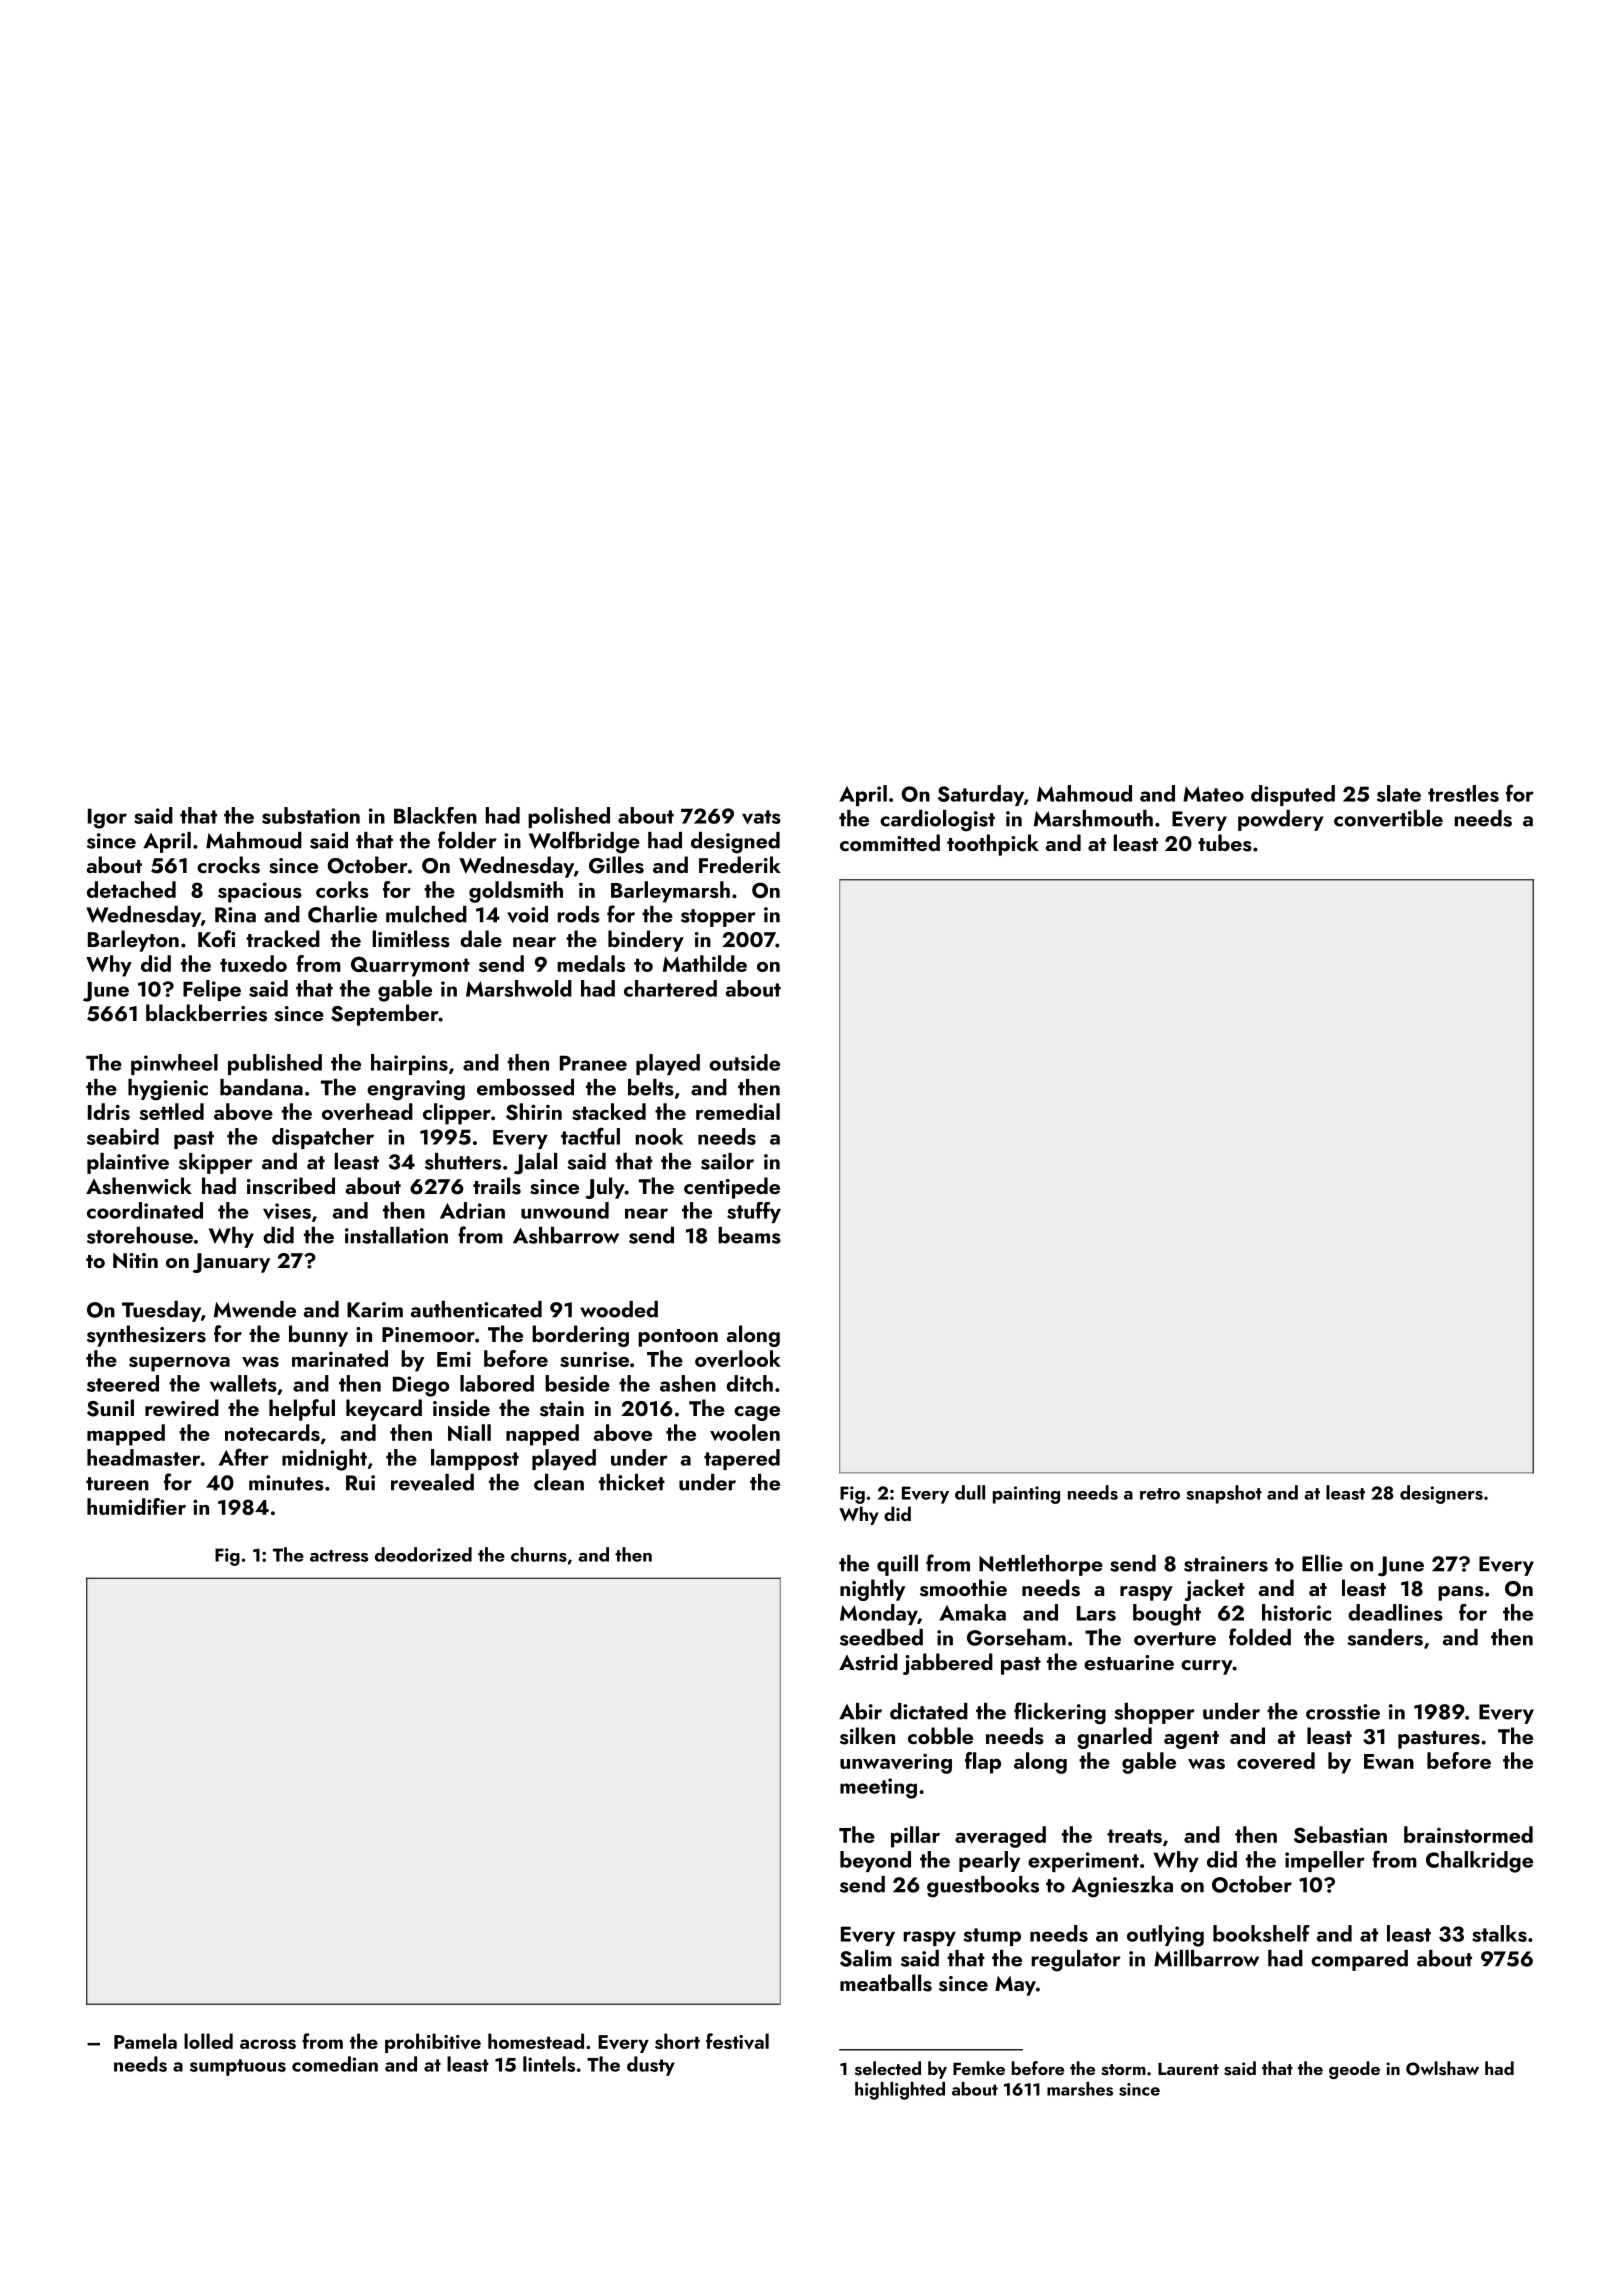  I want to click on Igor, so click(107, 818).
